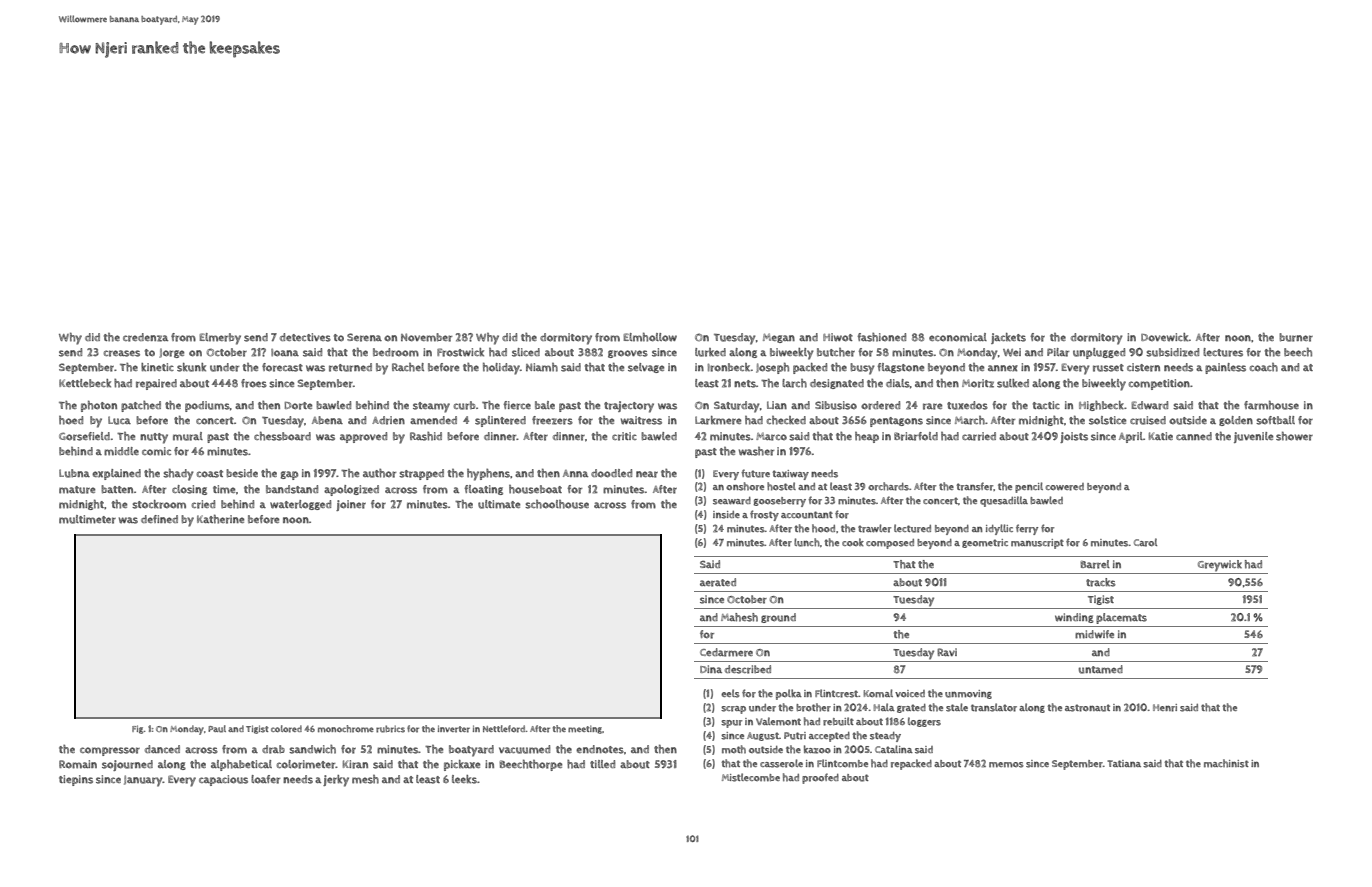 The height and width of the screenshot is (887, 1372). Describe the element at coordinates (1226, 763) in the screenshot. I see `machinist` at that location.
